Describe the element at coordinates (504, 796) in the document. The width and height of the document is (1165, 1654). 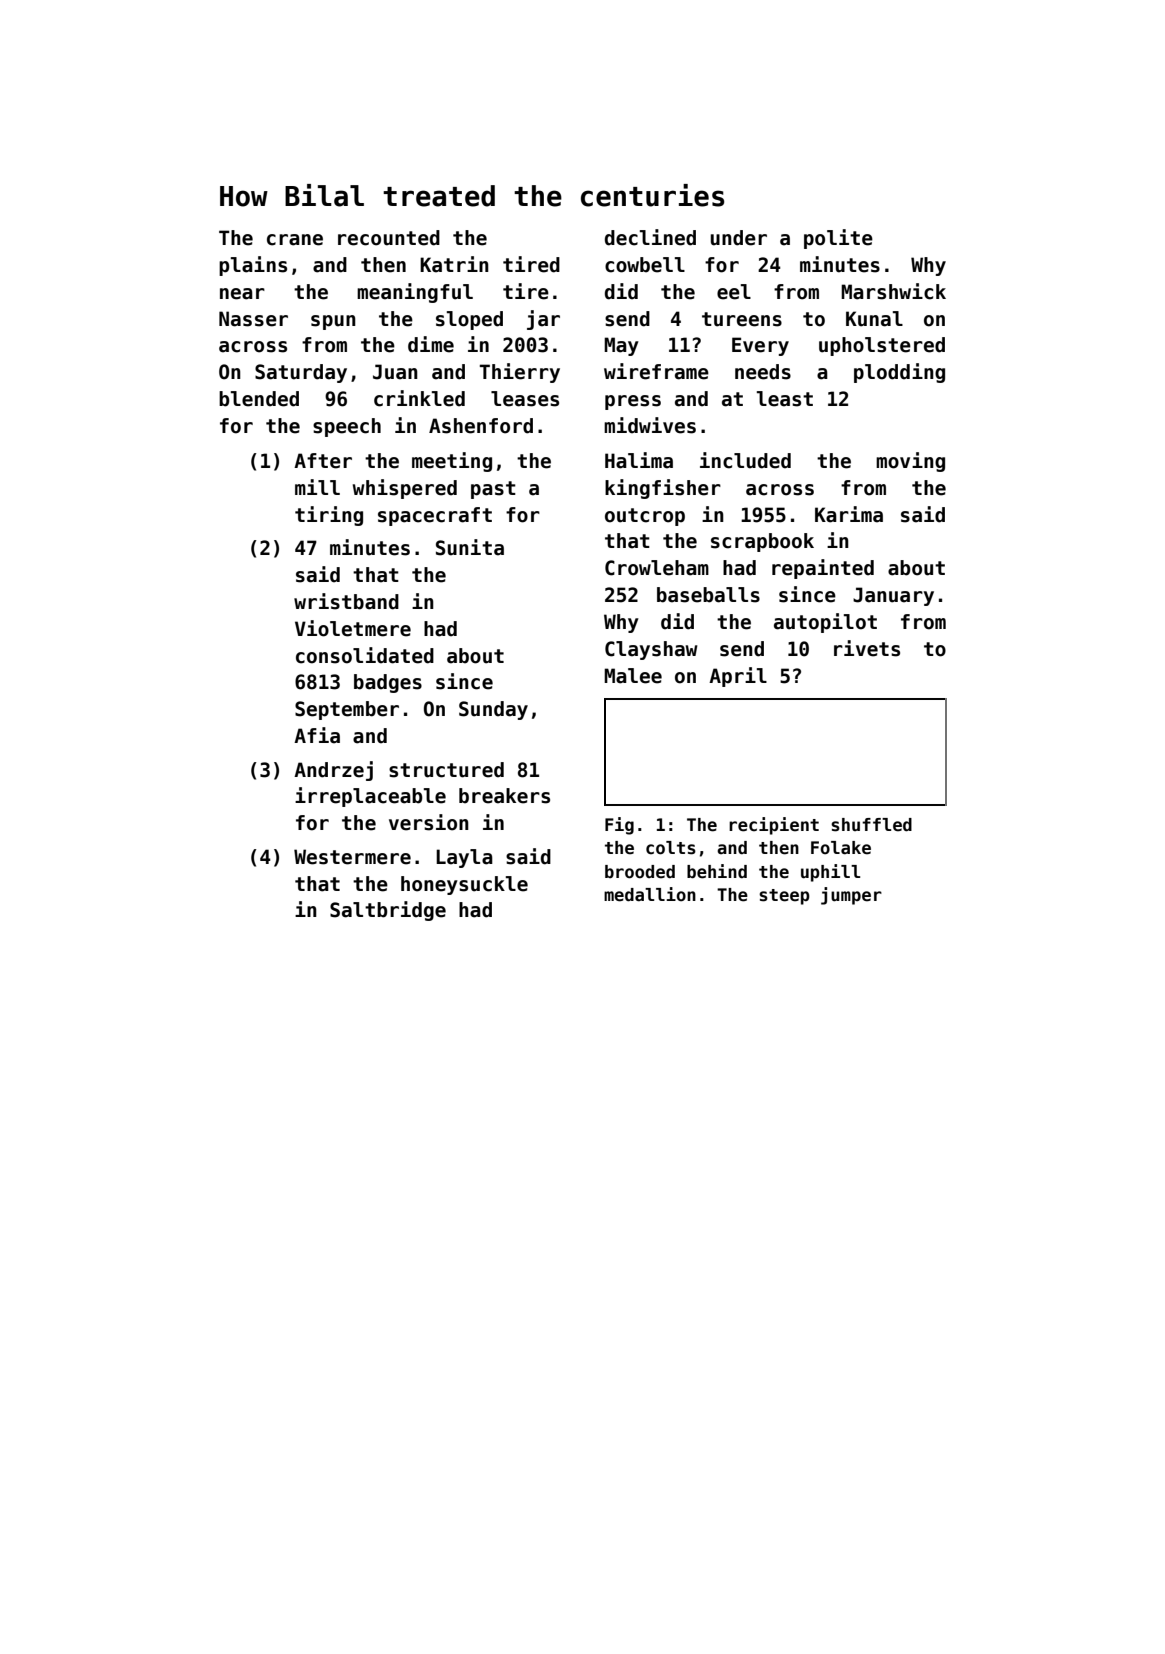
I see `breakers` at that location.
